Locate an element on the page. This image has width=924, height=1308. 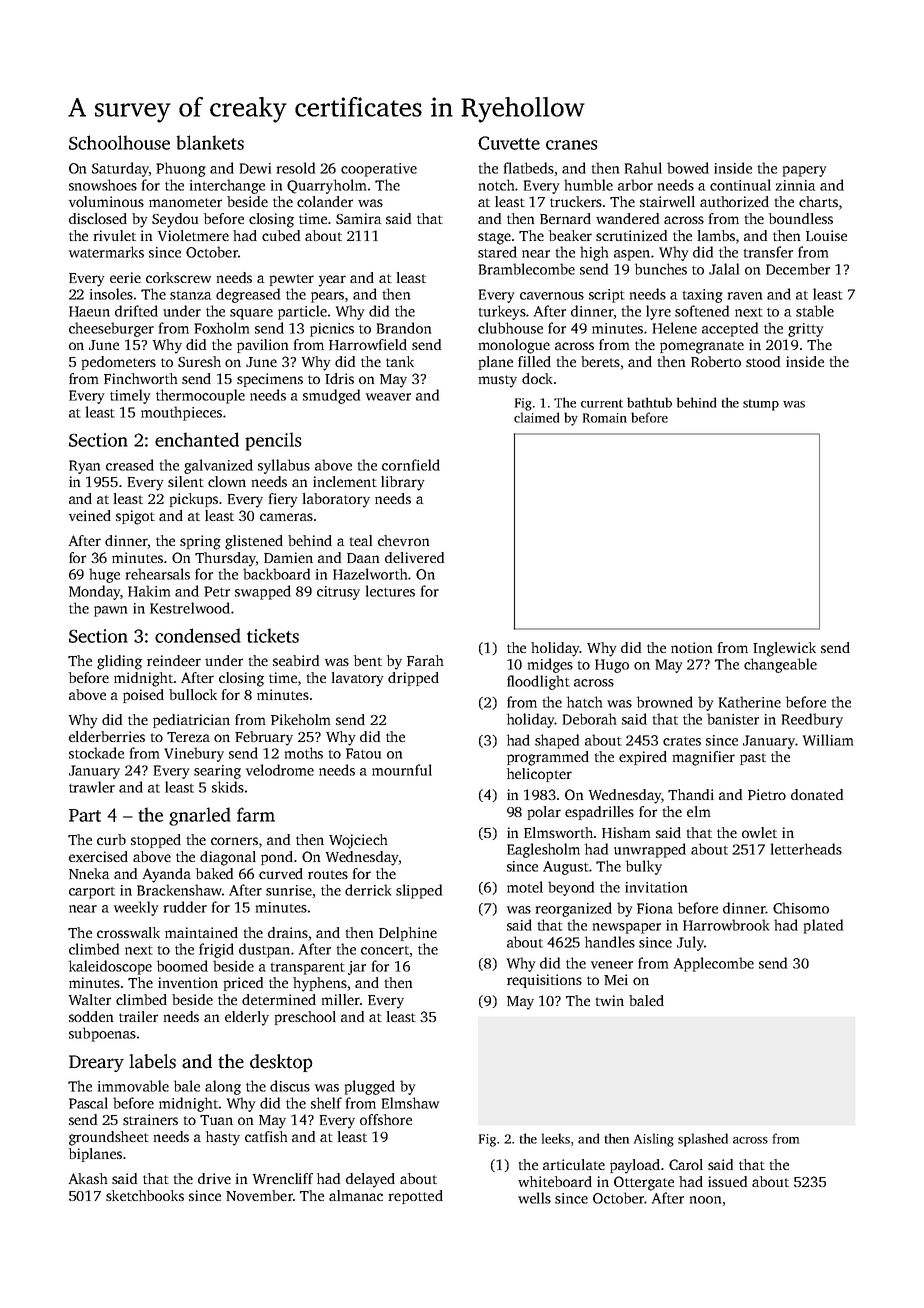
Elmshaw is located at coordinates (410, 1103).
